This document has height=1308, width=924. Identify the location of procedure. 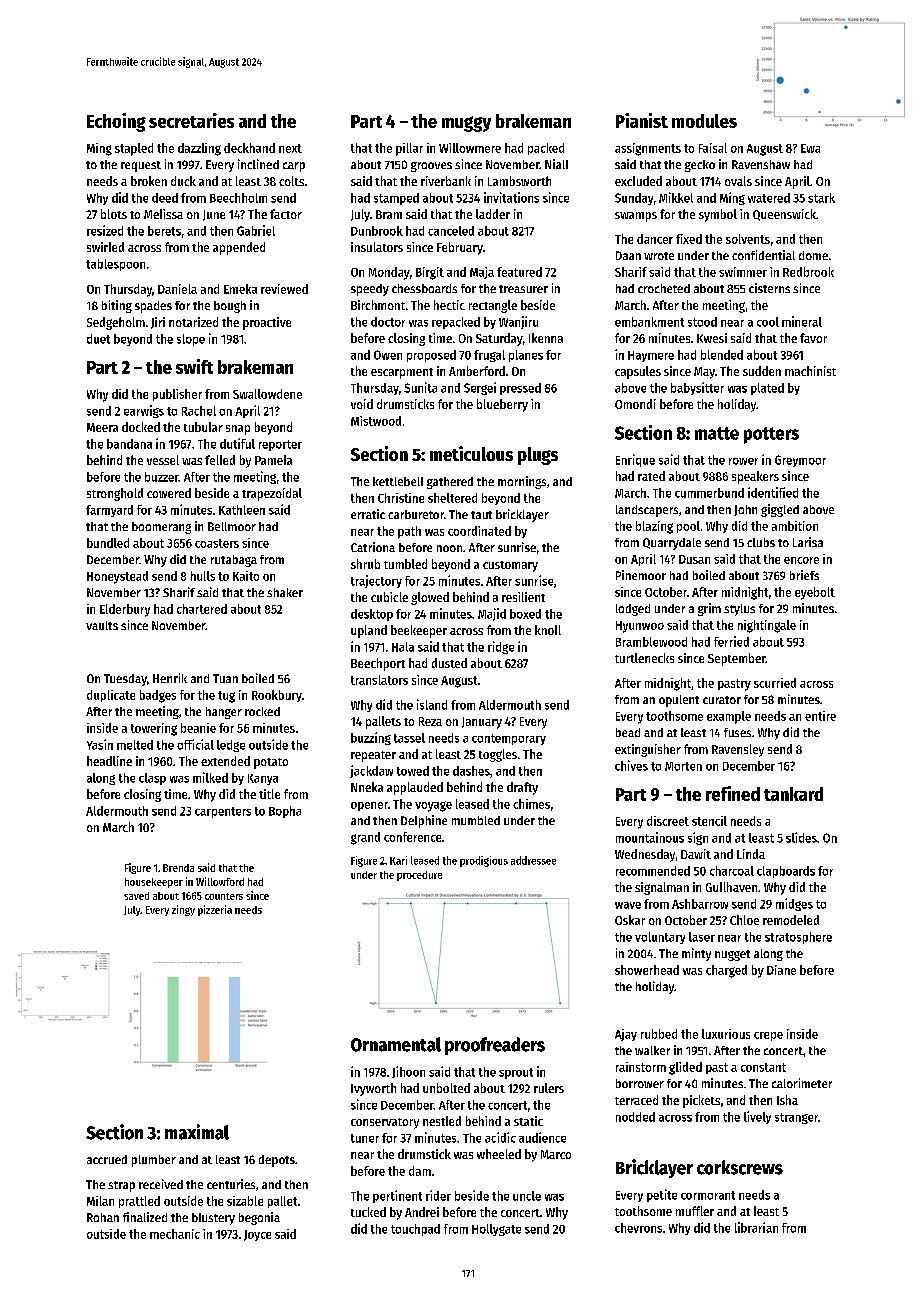
(419, 876).
